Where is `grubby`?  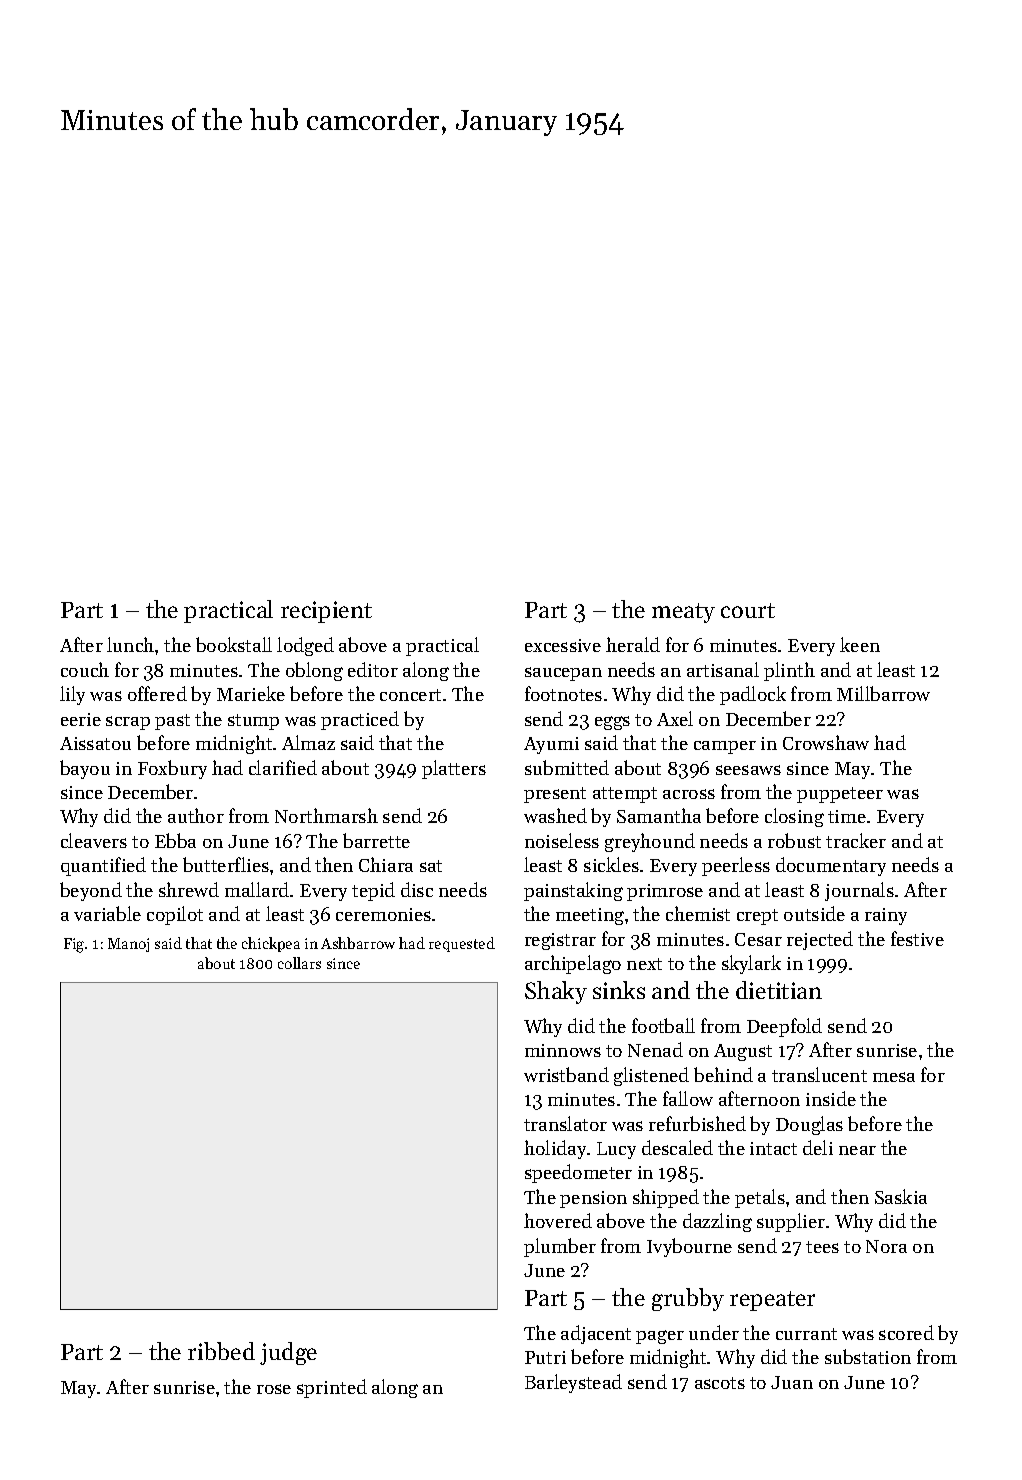 grubby is located at coordinates (688, 1299).
